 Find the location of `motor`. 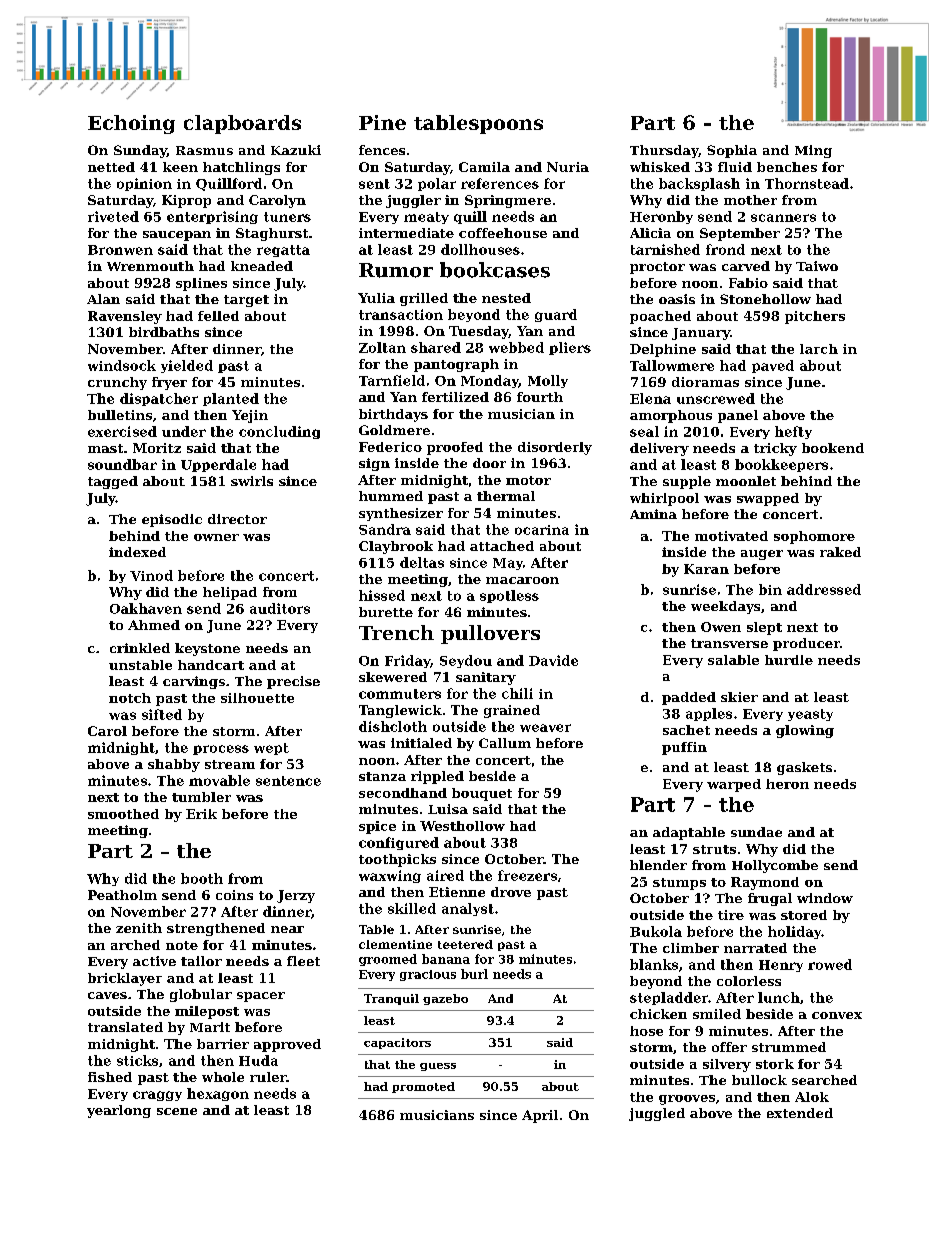

motor is located at coordinates (528, 480).
